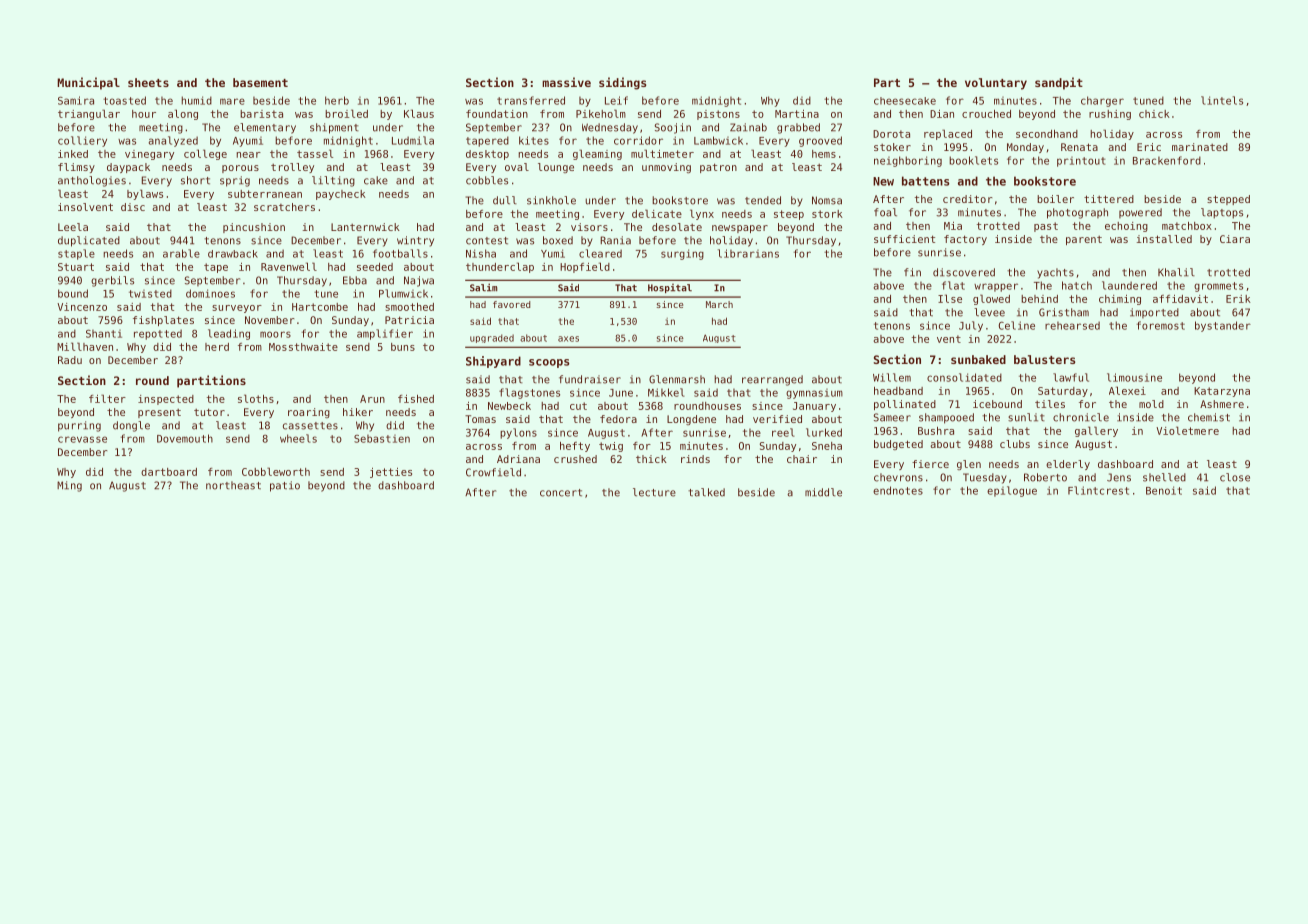 This document has height=924, width=1308. Describe the element at coordinates (968, 199) in the document. I see `creditor` at that location.
